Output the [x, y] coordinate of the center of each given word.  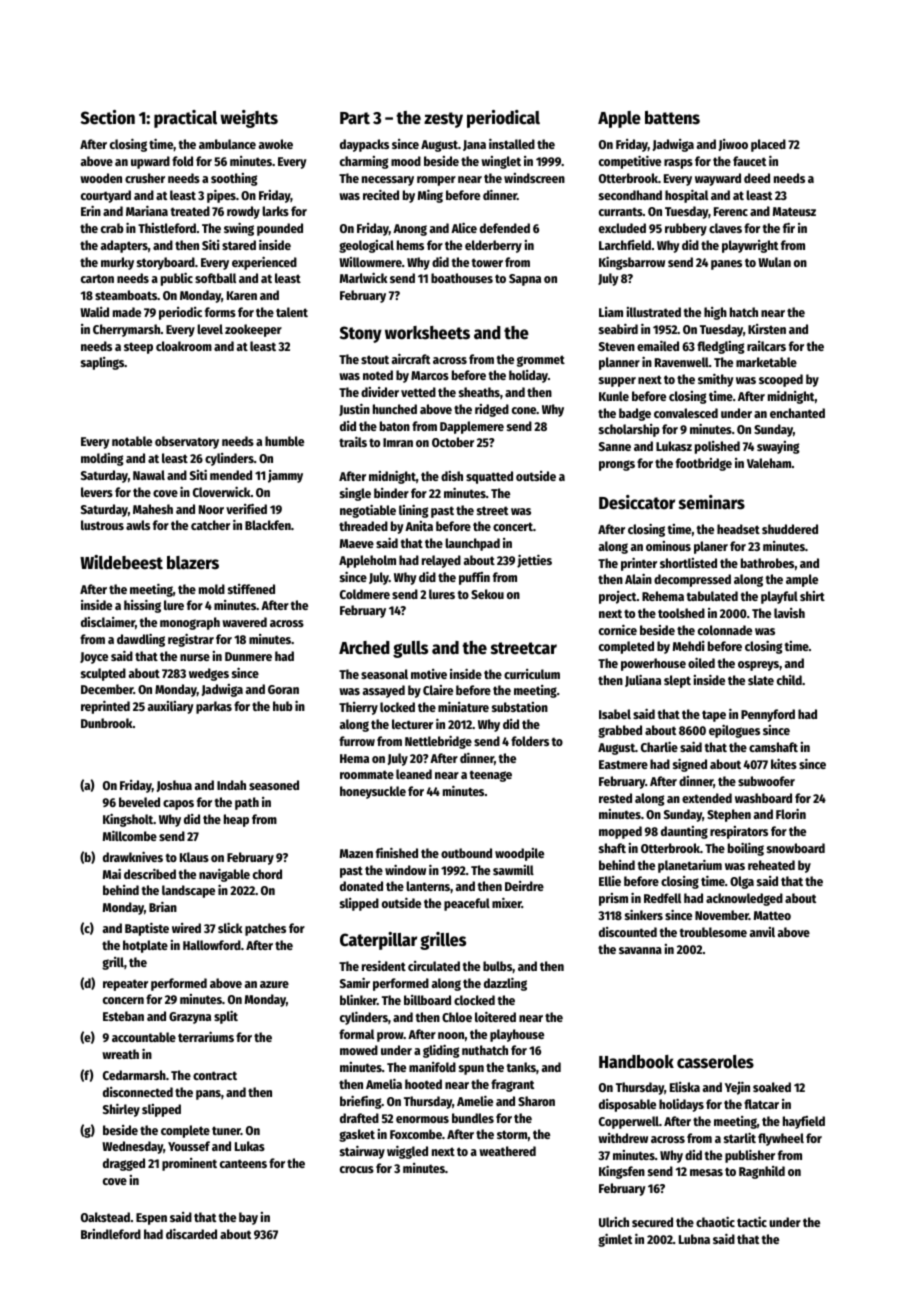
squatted [489, 477]
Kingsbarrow [632, 263]
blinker [358, 999]
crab [112, 228]
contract [215, 1075]
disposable [627, 1105]
